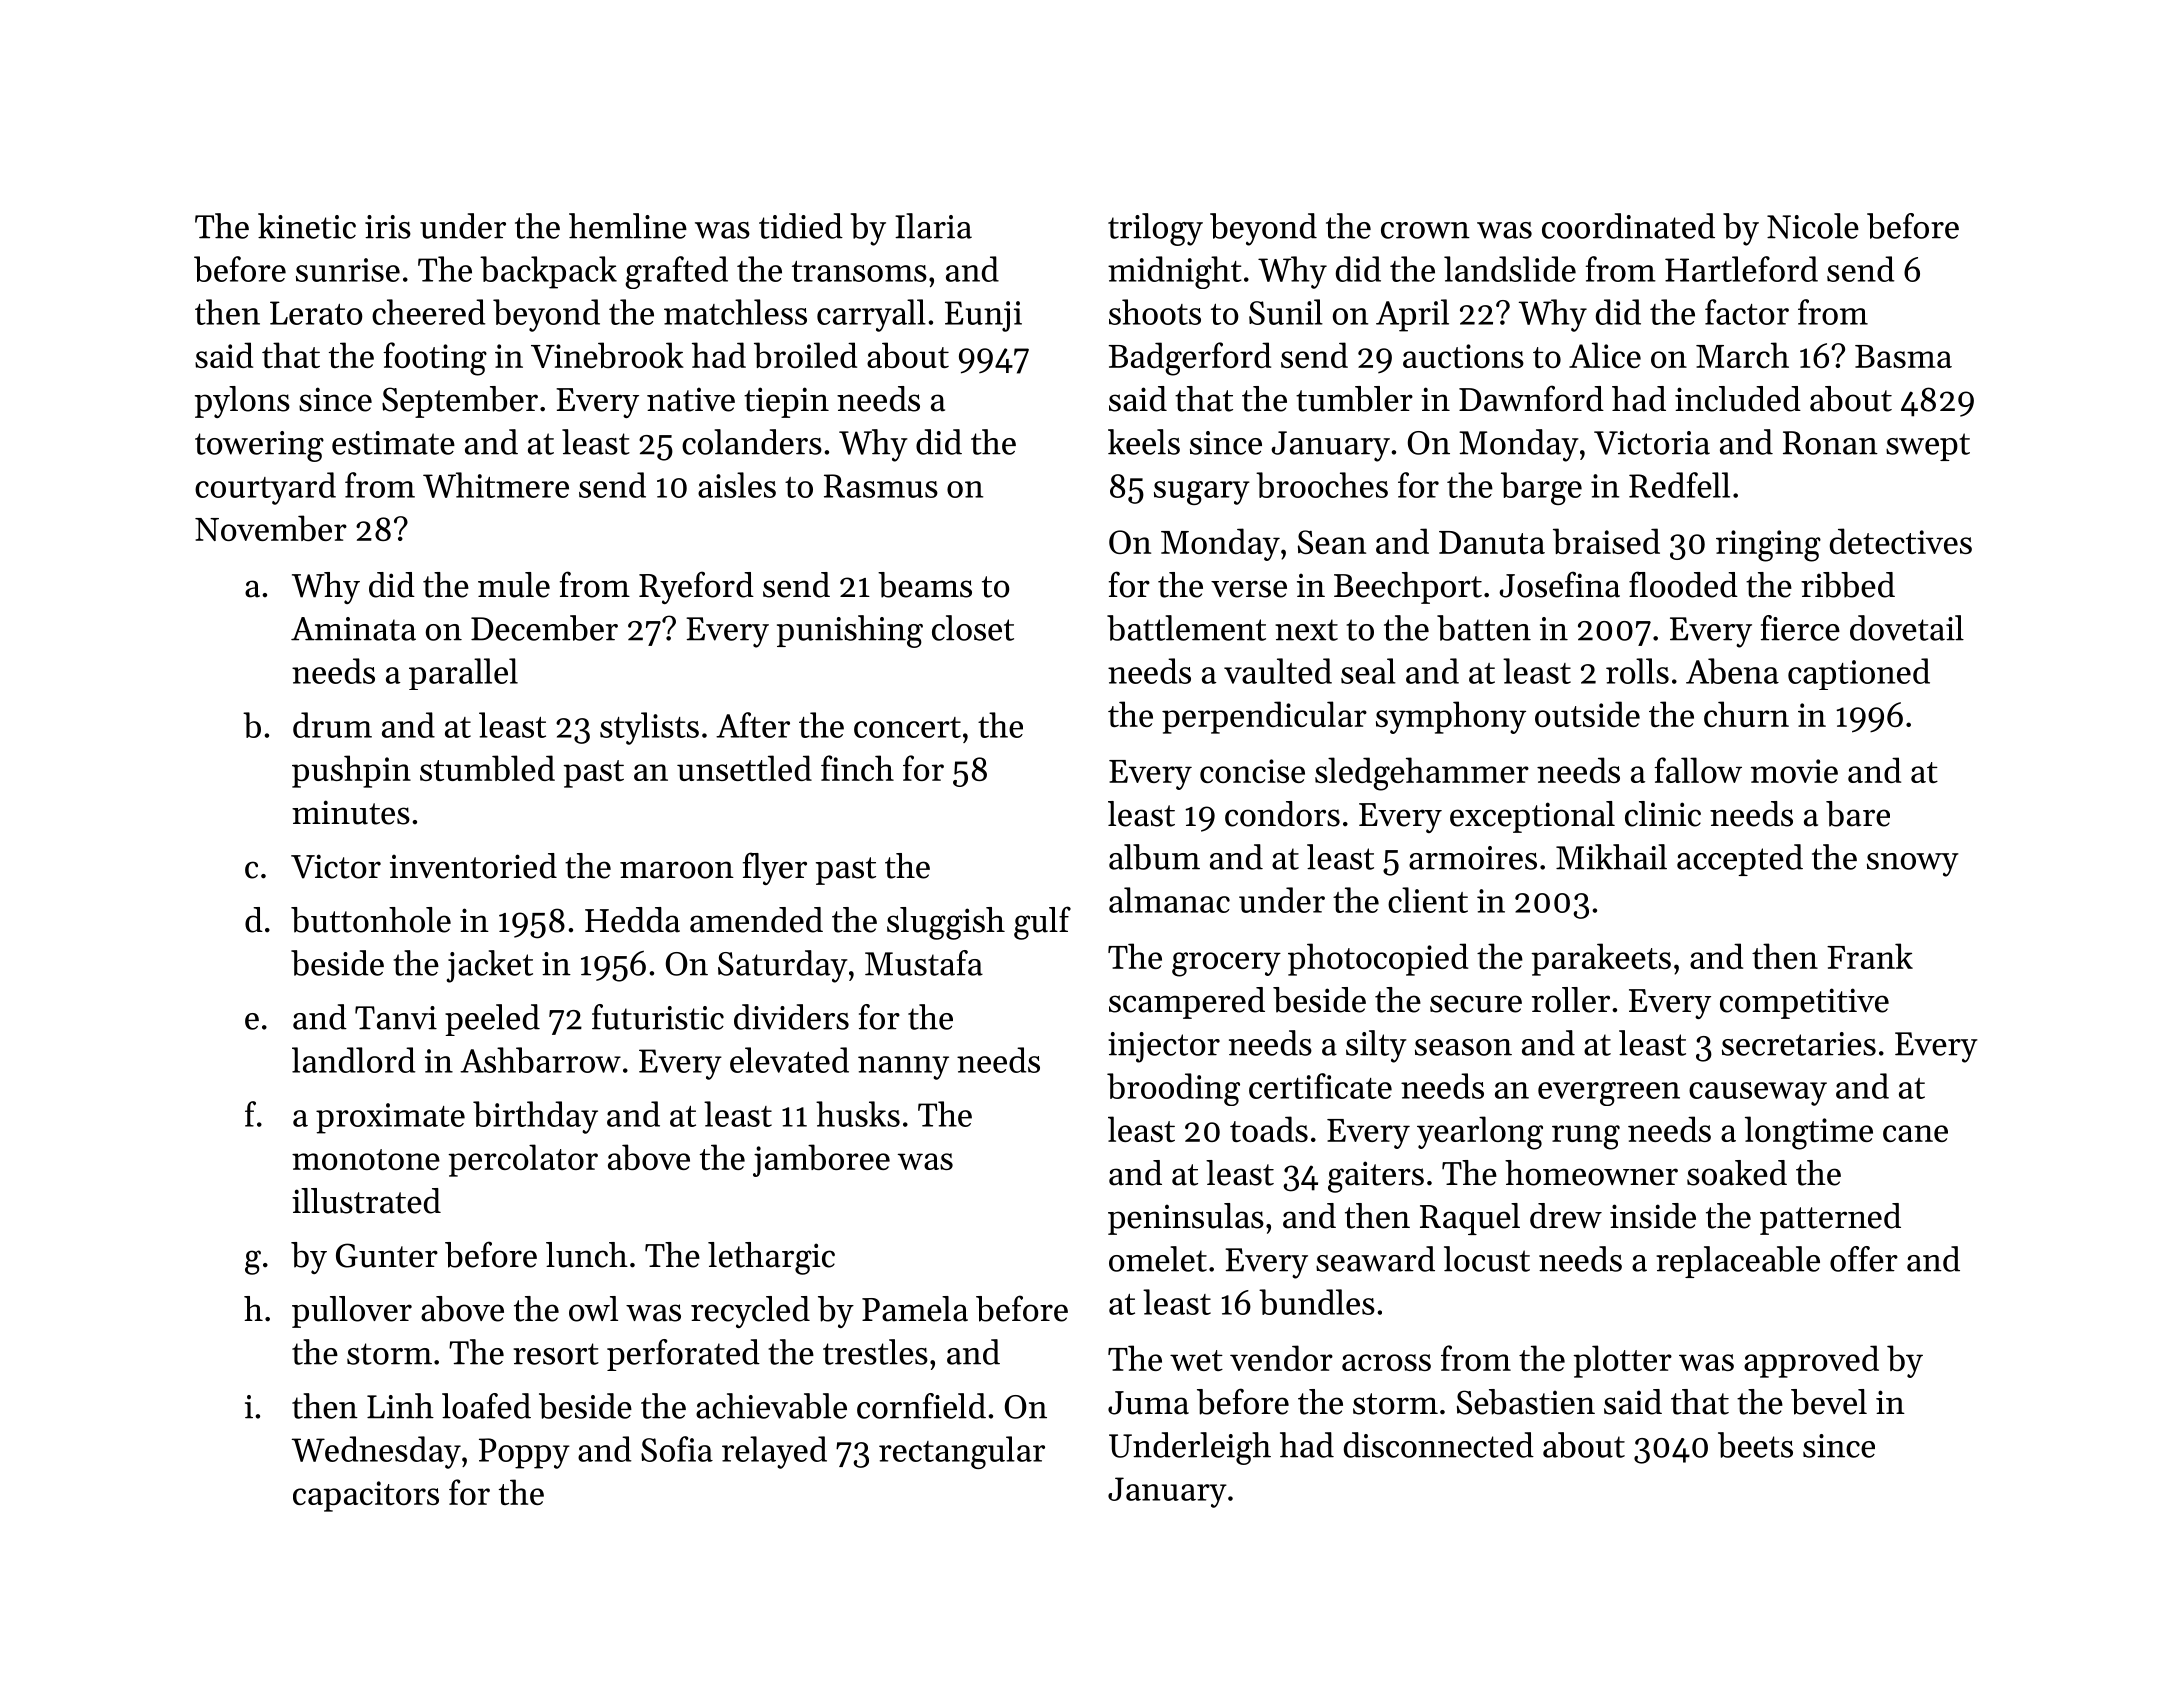  I want to click on Tanvi, so click(396, 1018).
